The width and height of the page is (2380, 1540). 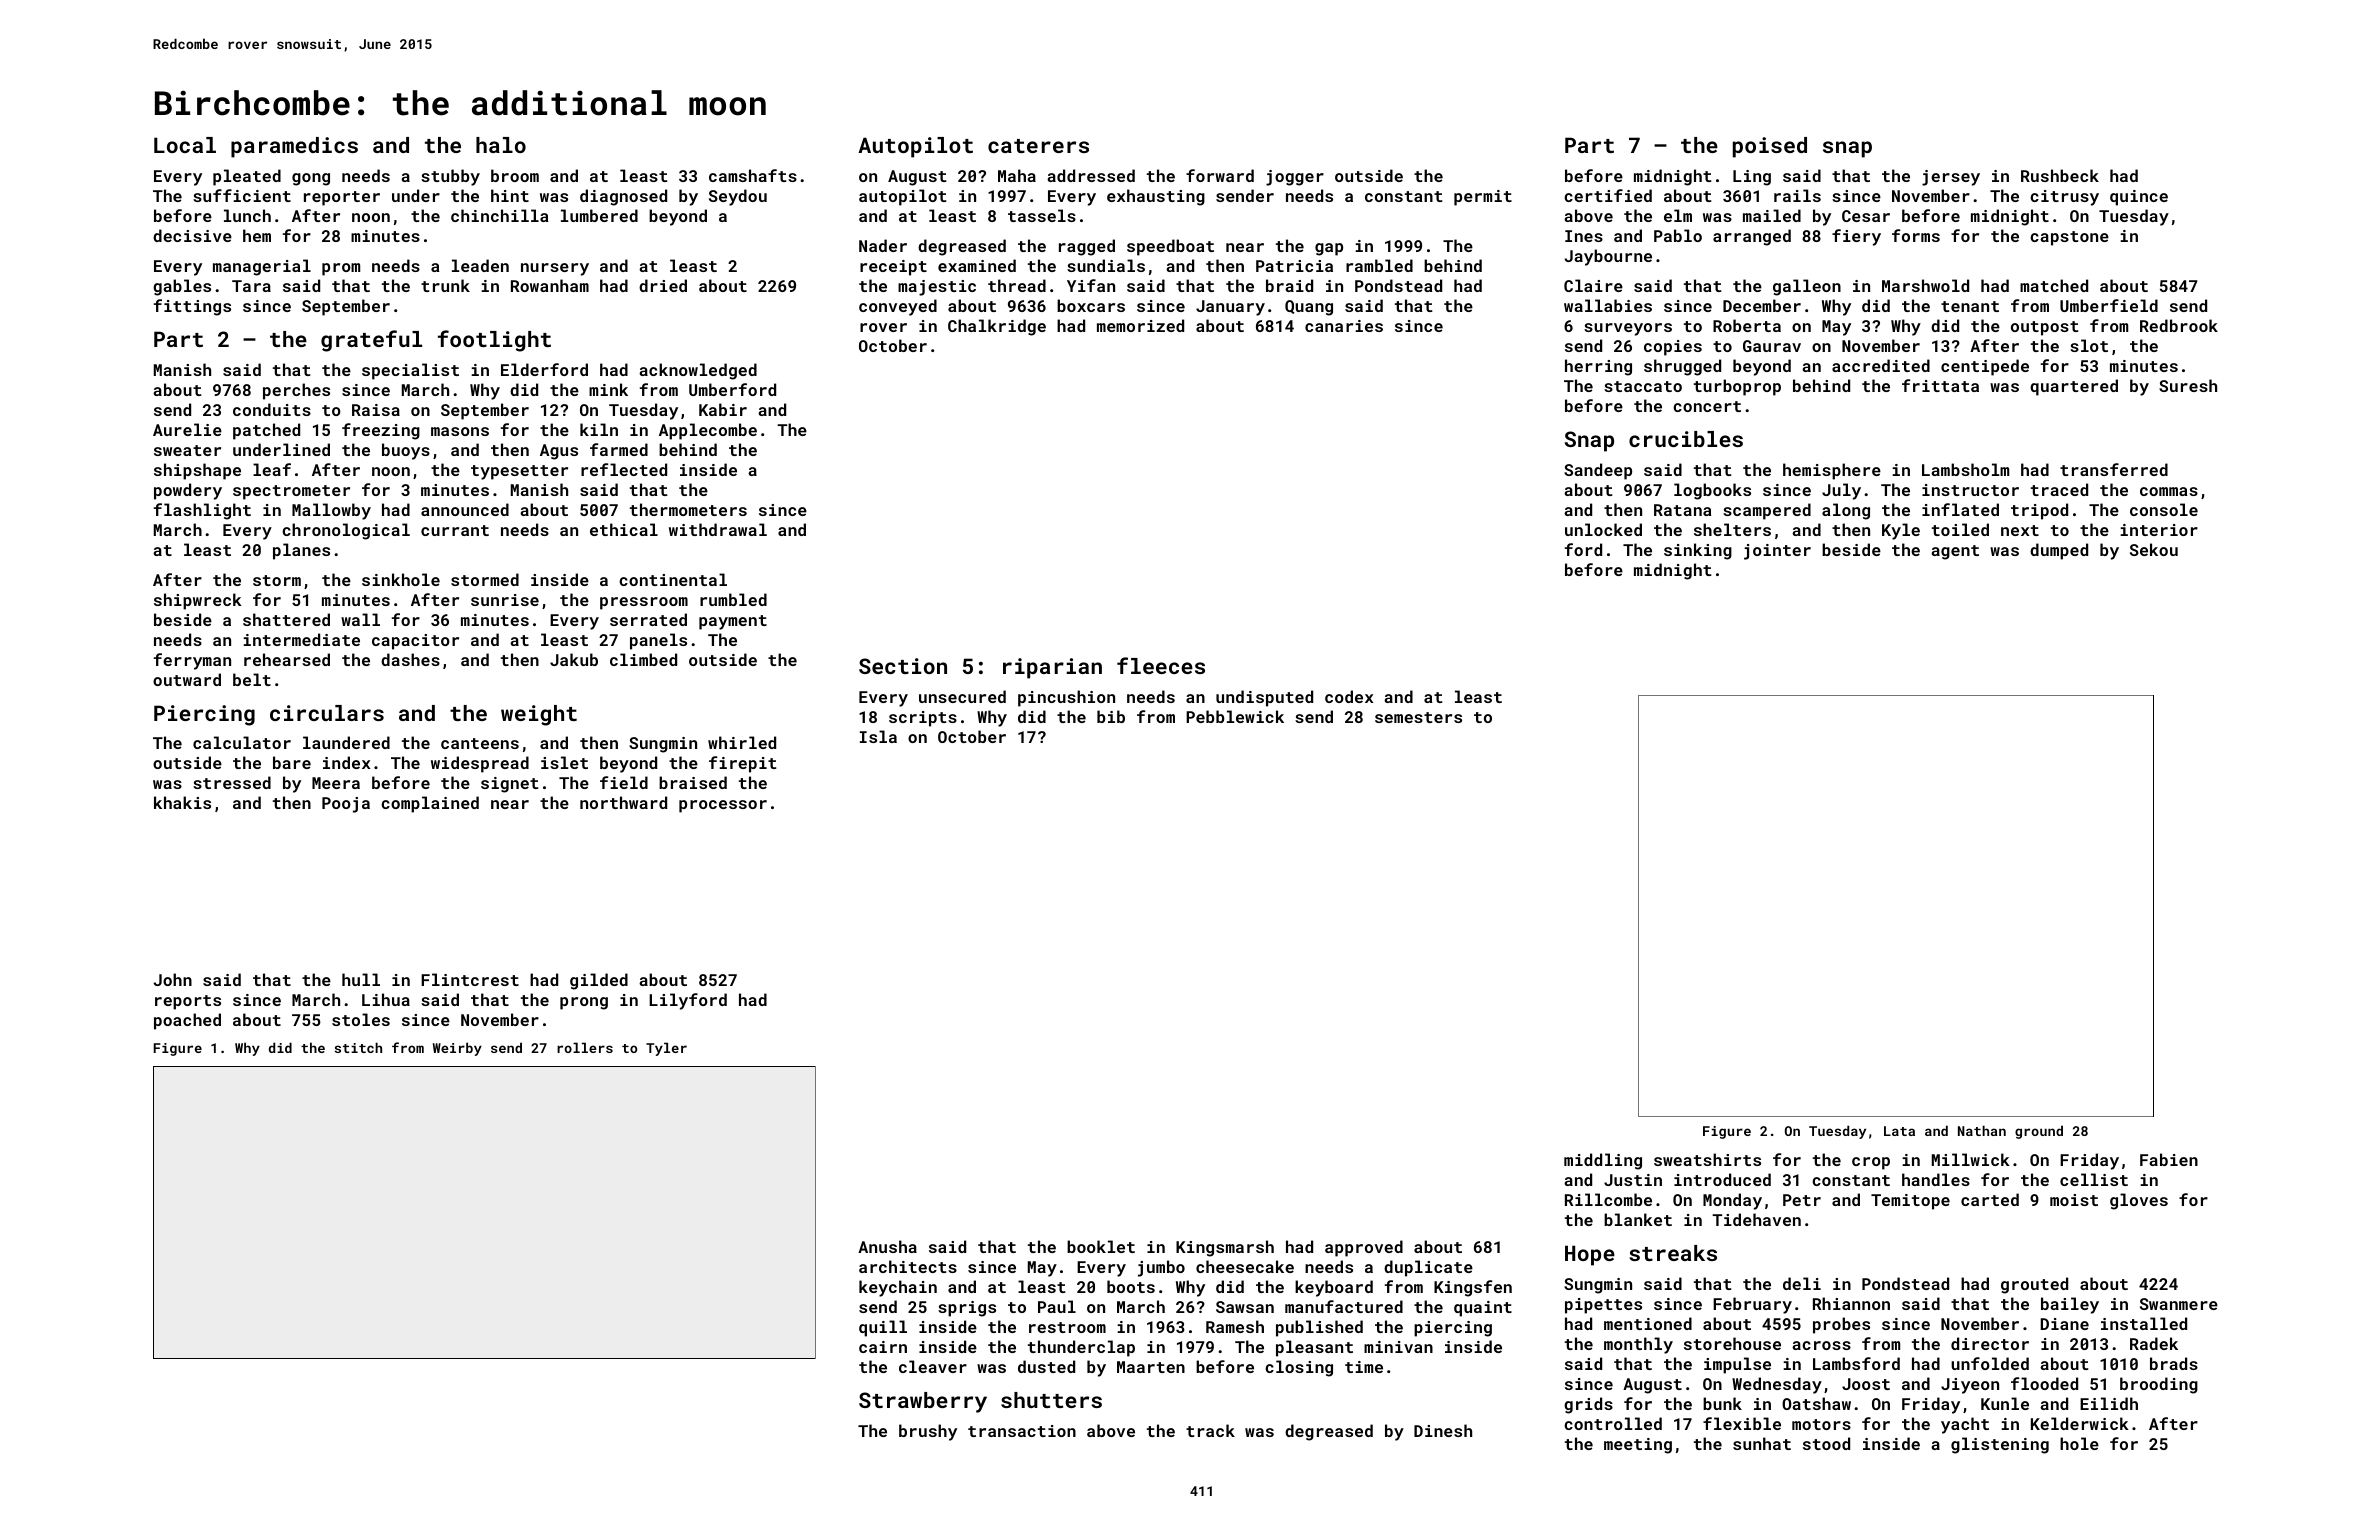 I want to click on booklet, so click(x=1101, y=1246).
